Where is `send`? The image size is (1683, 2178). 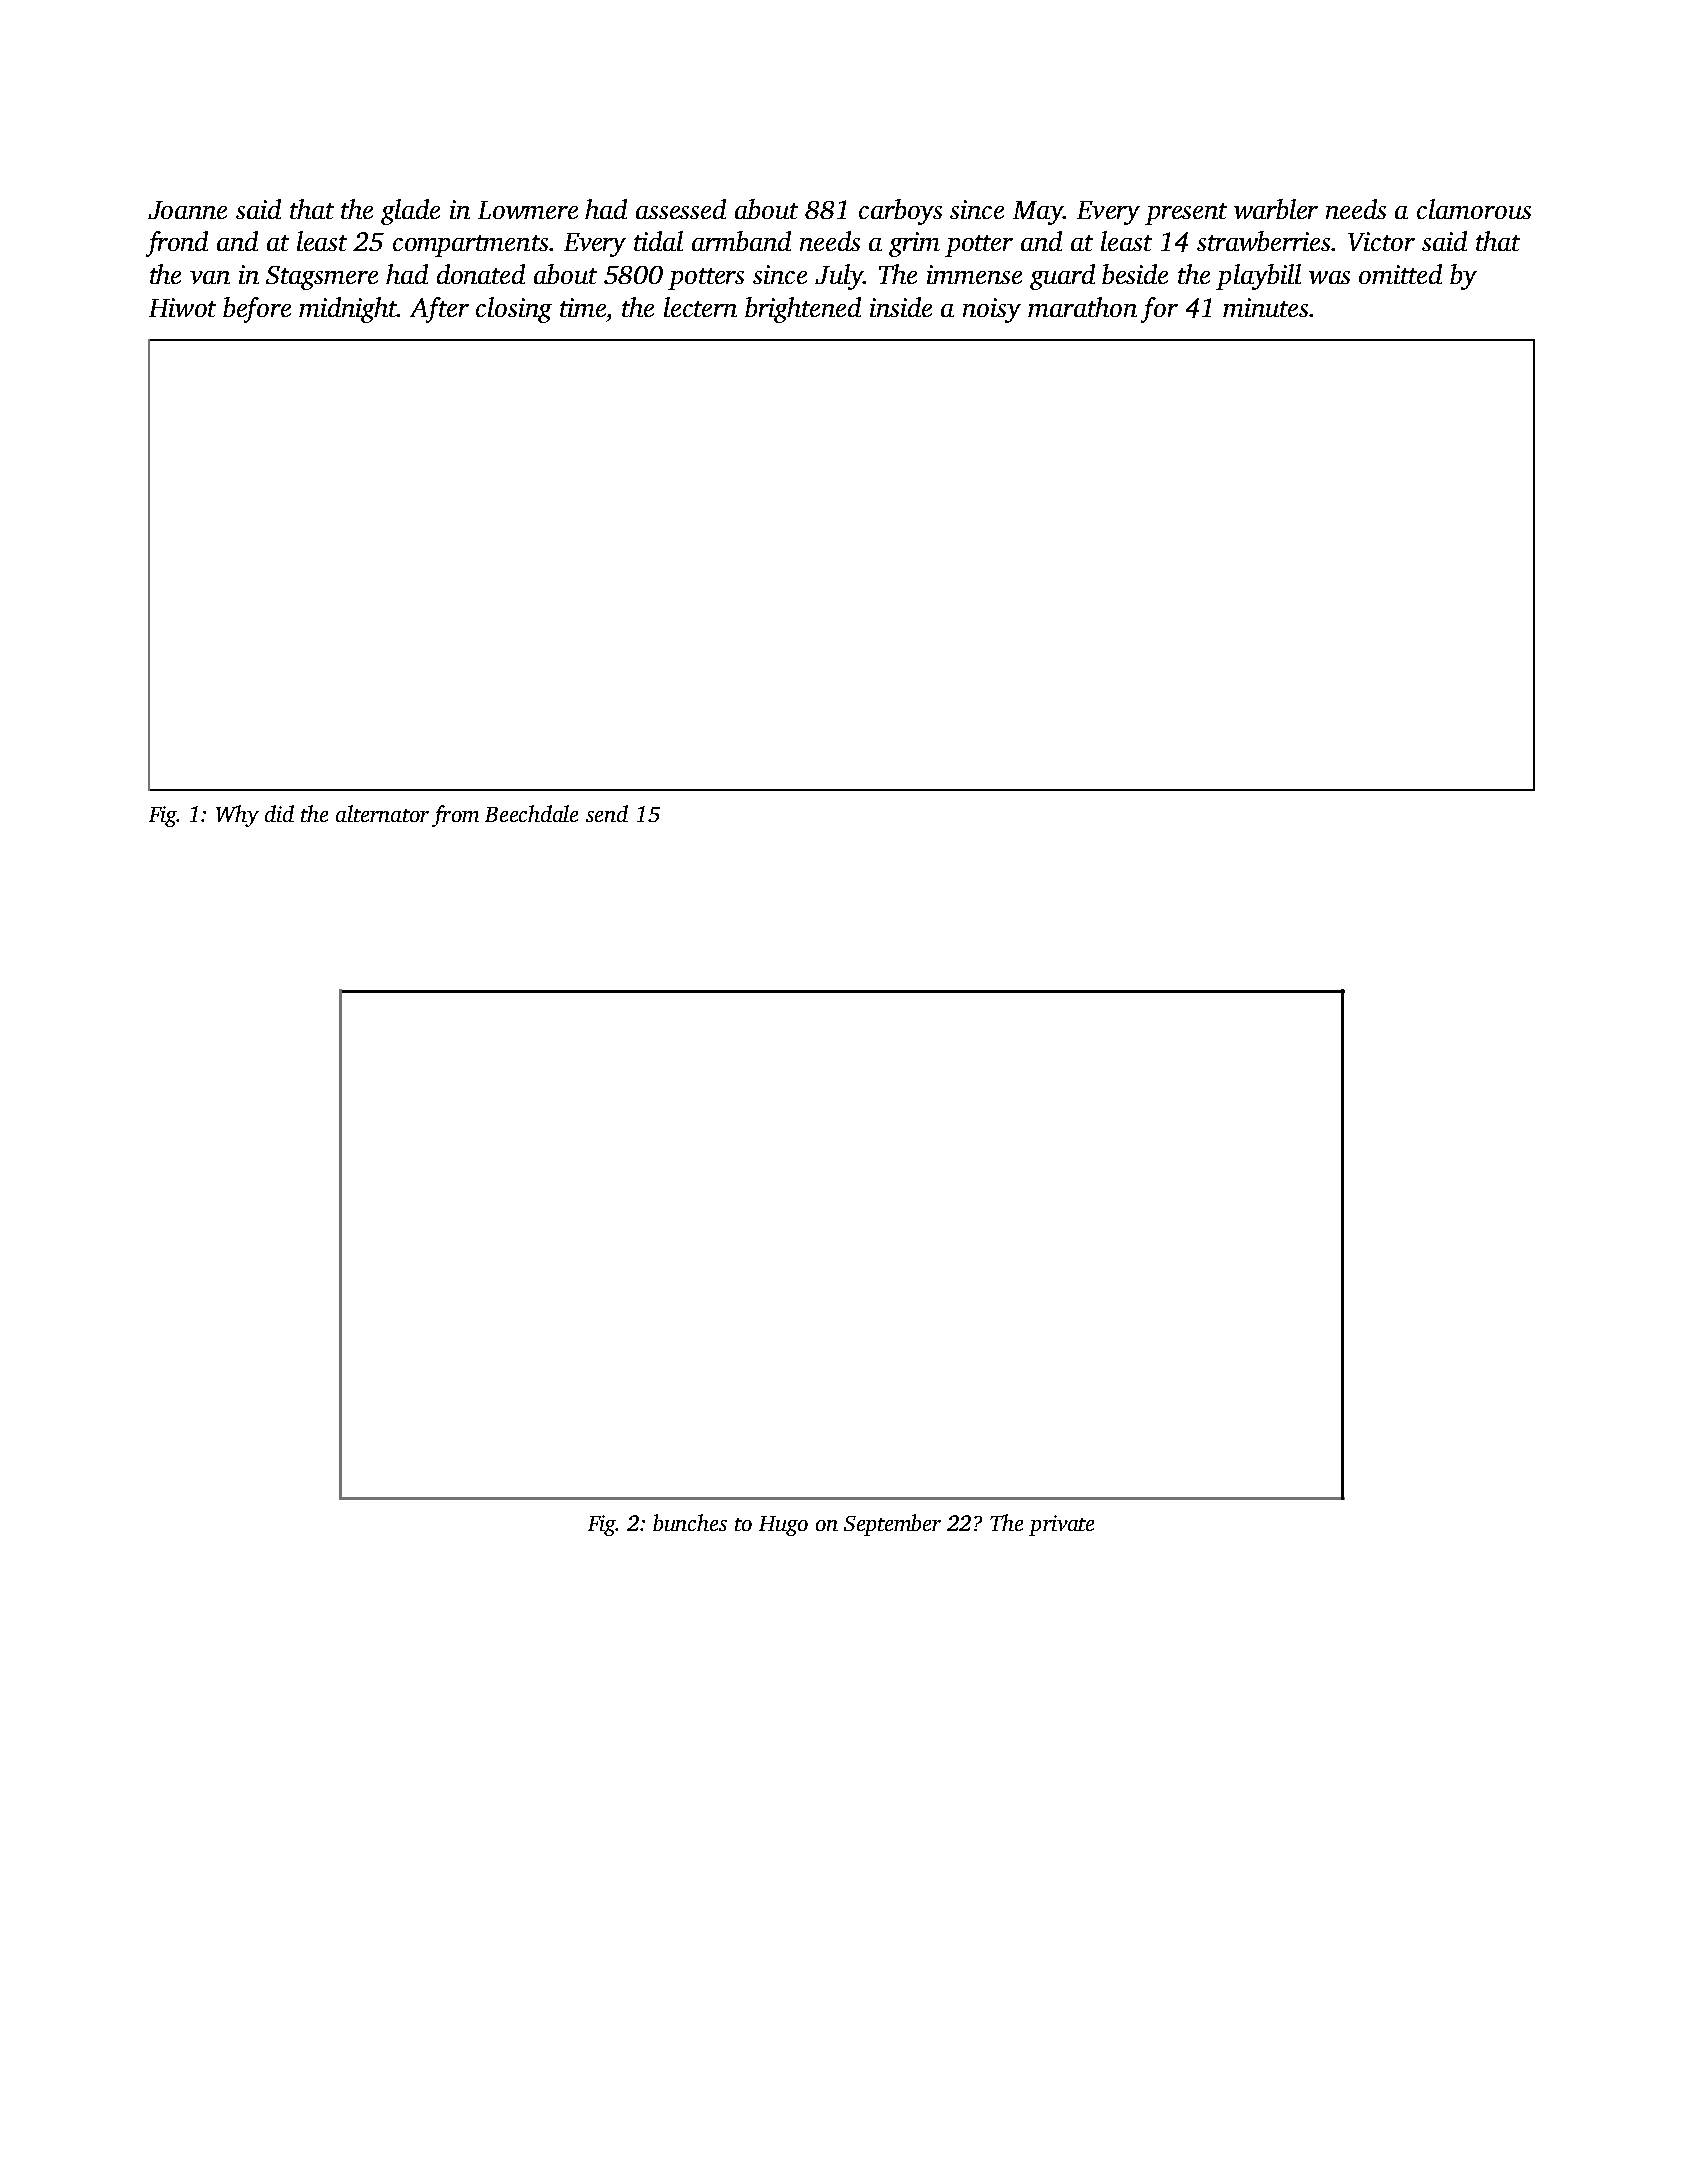 send is located at coordinates (607, 813).
